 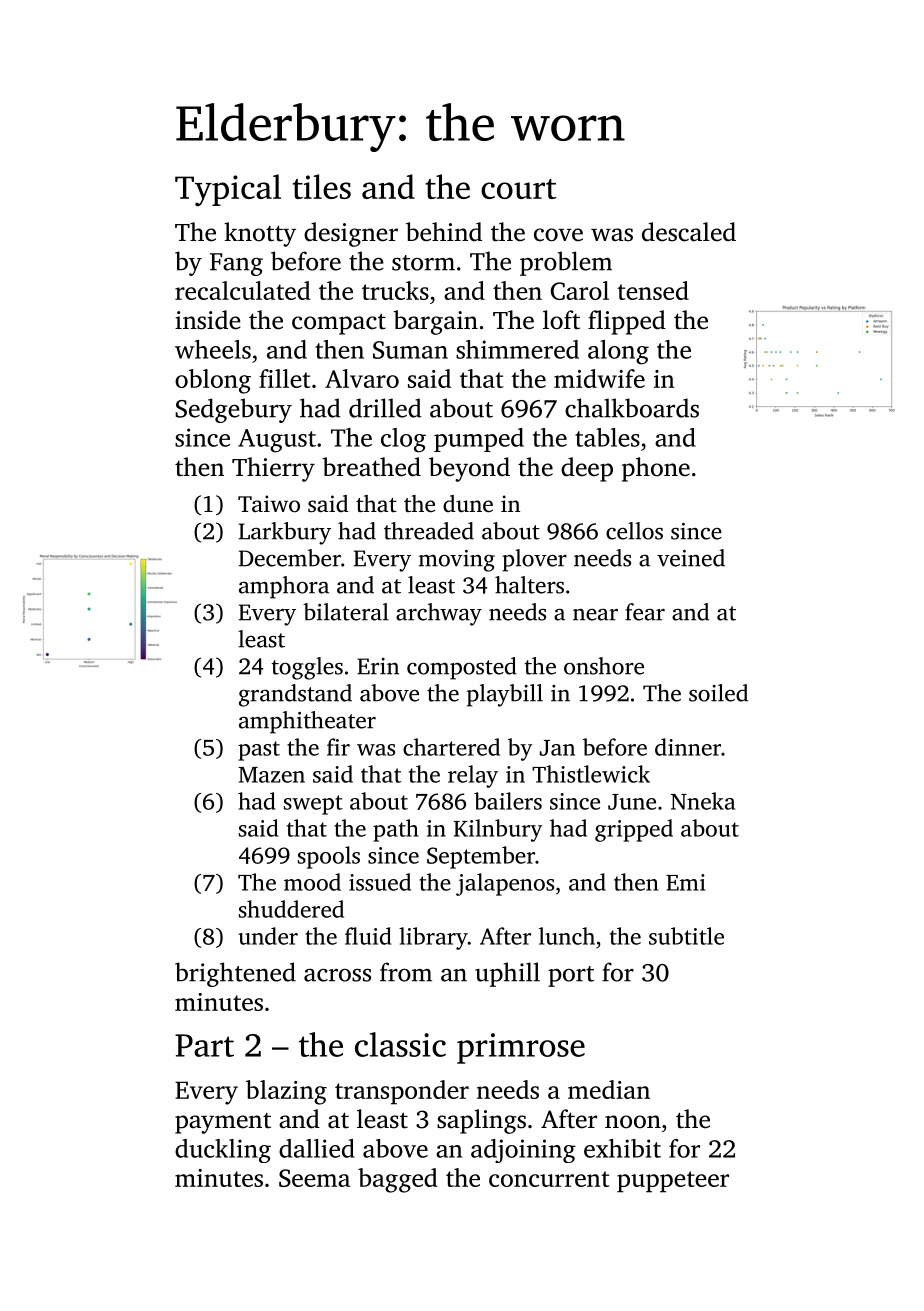 I want to click on cove, so click(x=558, y=235).
